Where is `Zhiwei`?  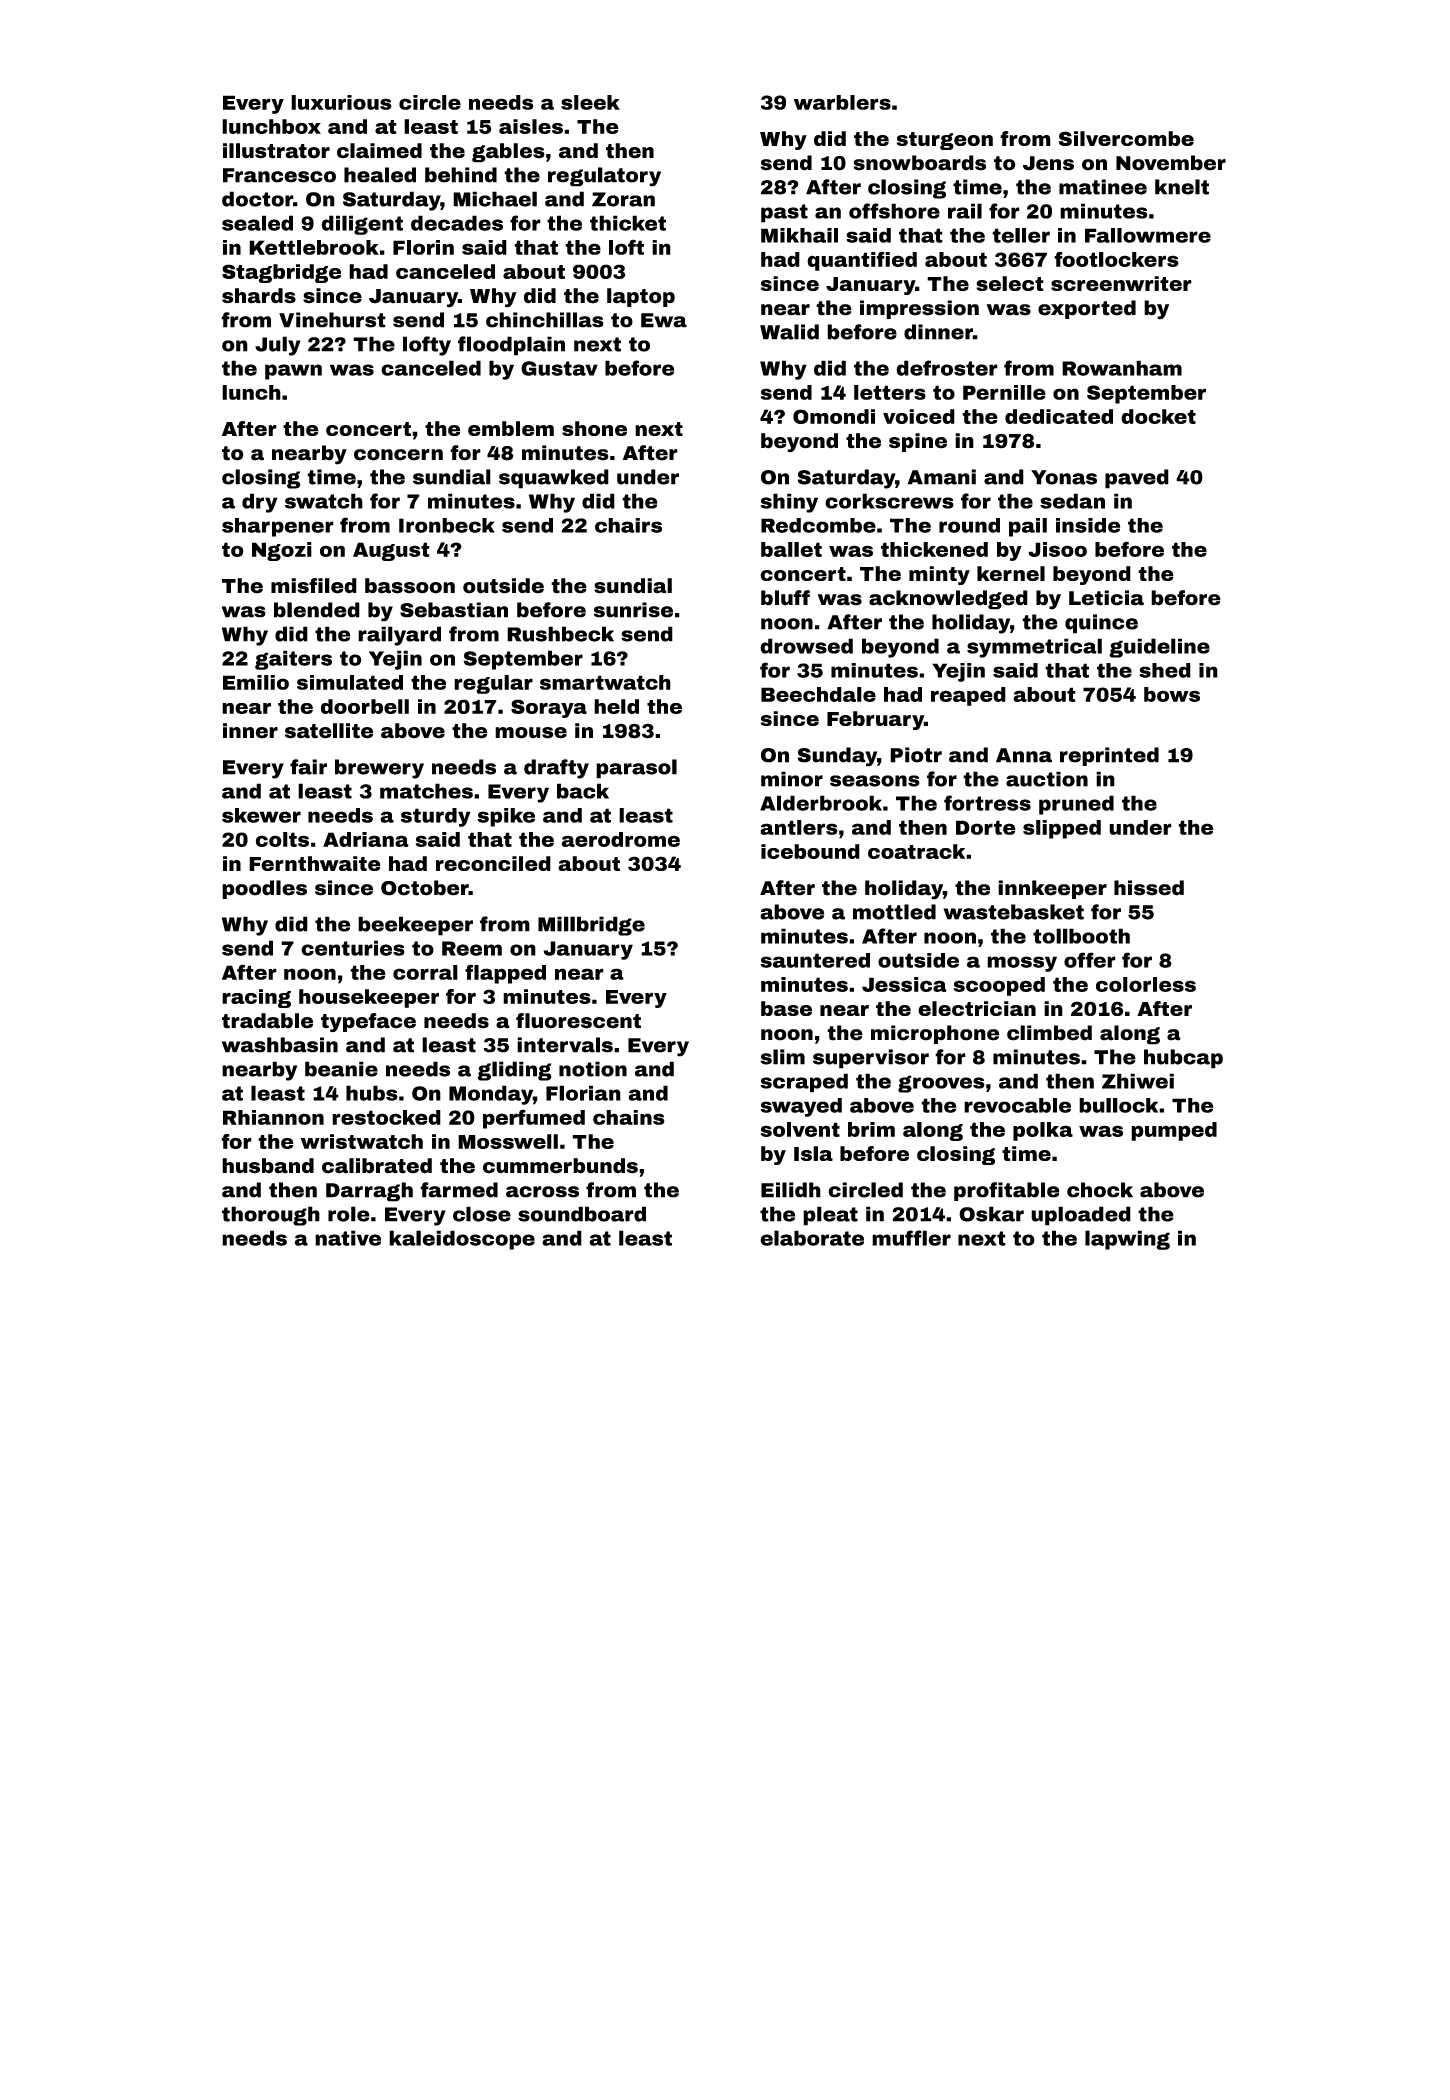 Zhiwei is located at coordinates (1138, 1081).
